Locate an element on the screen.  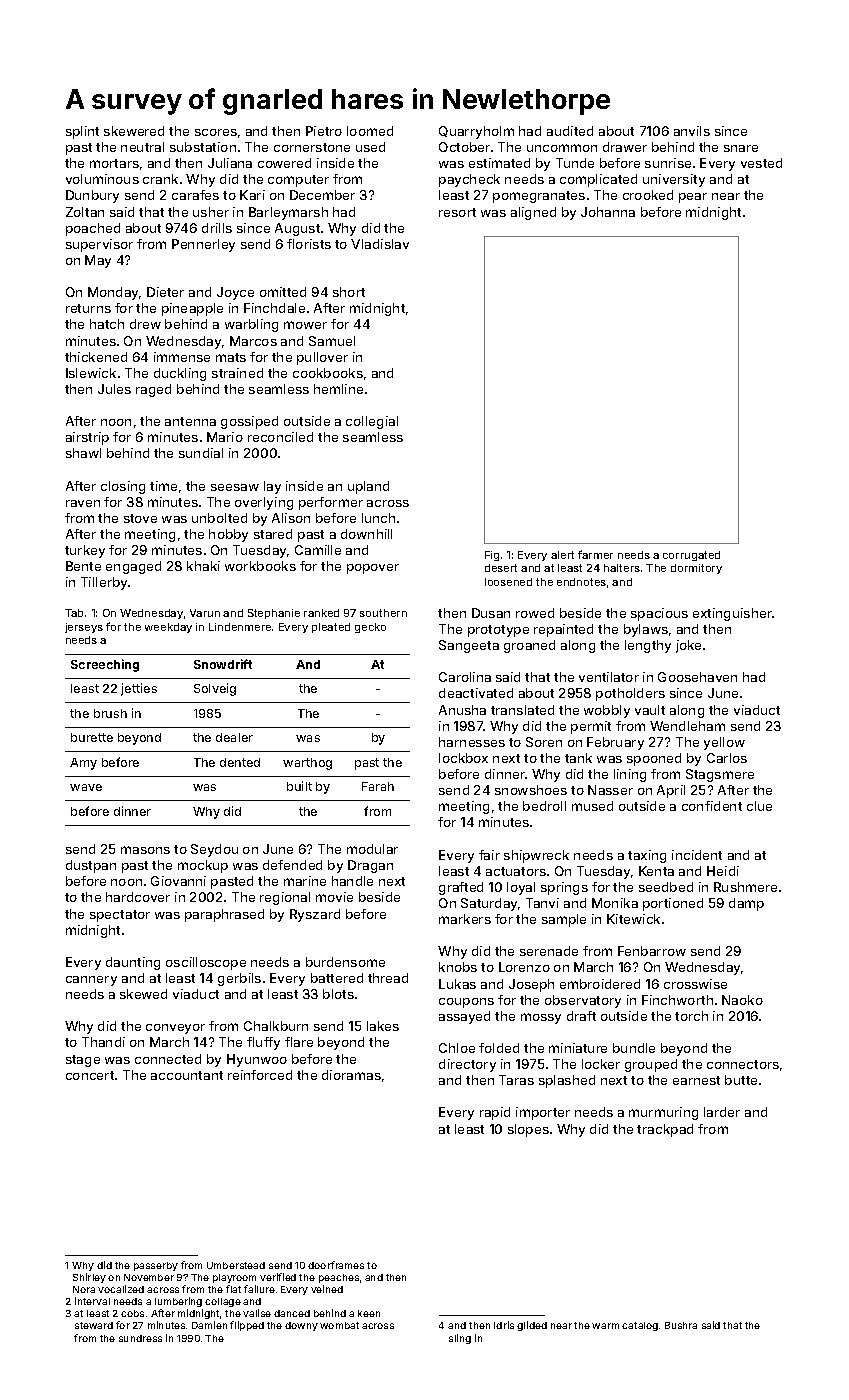
Snowdrift is located at coordinates (223, 664).
